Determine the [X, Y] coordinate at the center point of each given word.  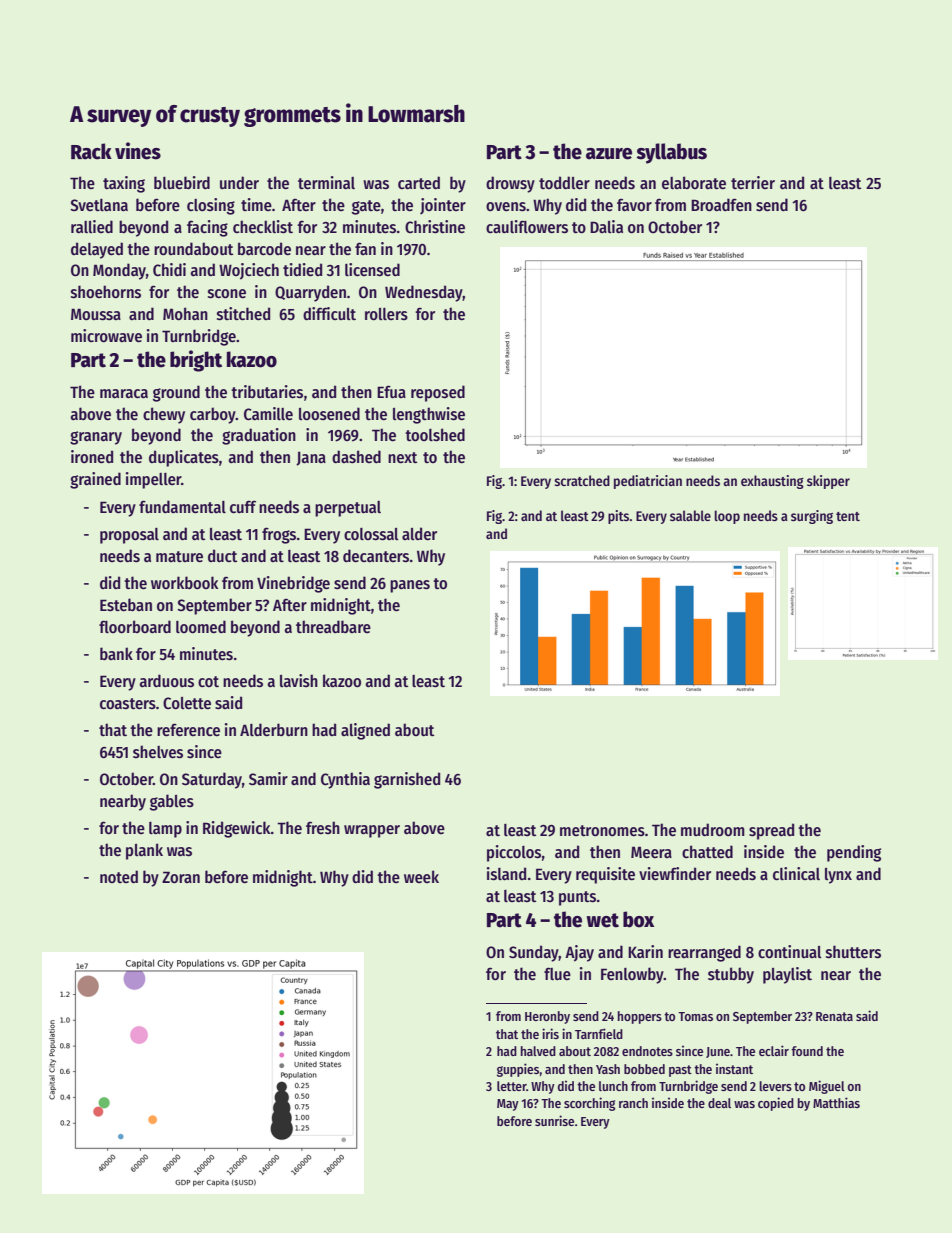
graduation [259, 436]
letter [512, 1086]
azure [609, 154]
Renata [834, 1016]
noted [119, 876]
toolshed [435, 435]
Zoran [181, 877]
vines [138, 151]
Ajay [579, 953]
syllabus [671, 153]
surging [812, 517]
